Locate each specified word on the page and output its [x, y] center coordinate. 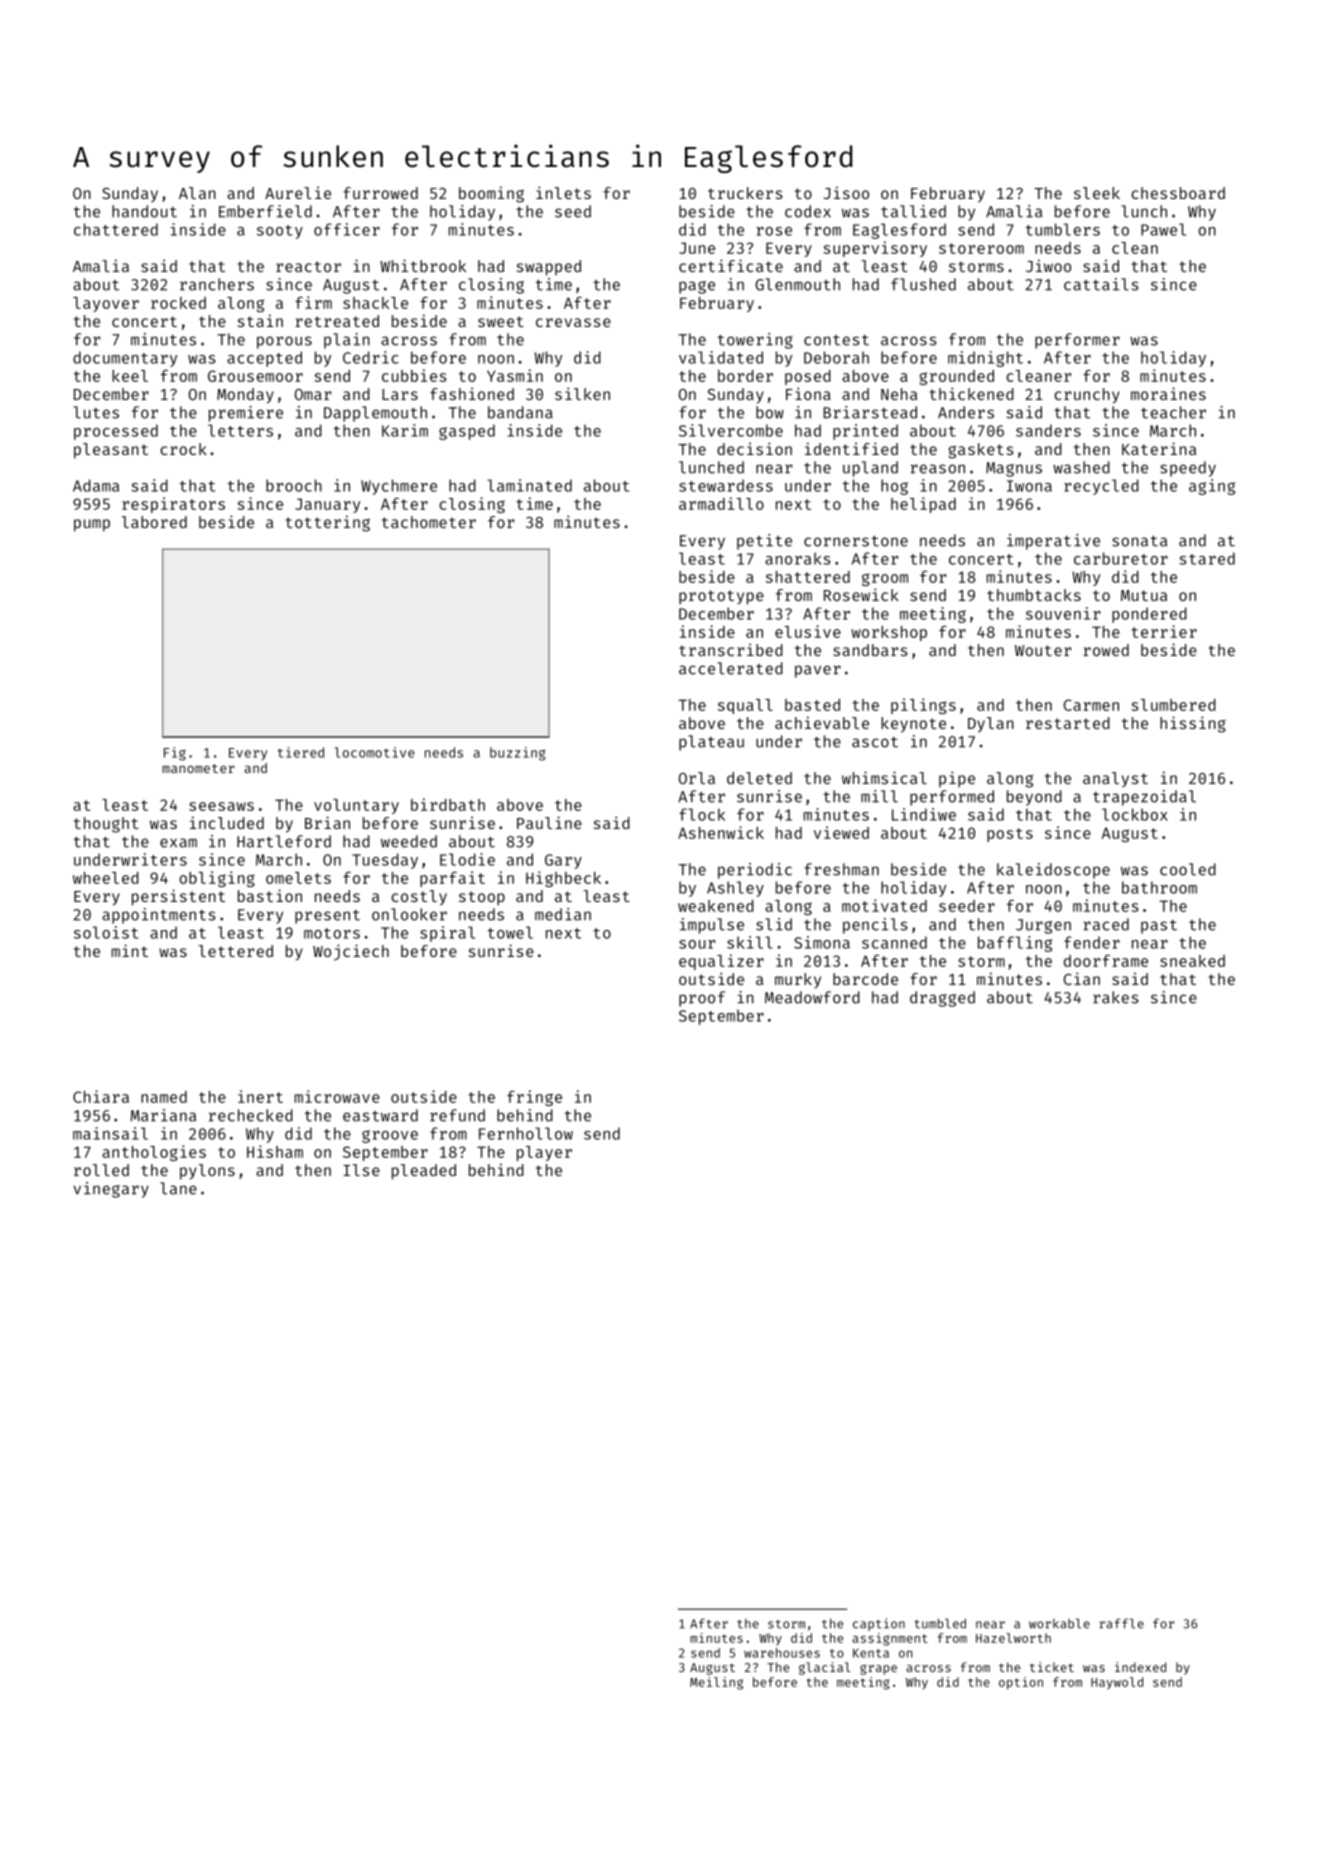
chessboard [1178, 193]
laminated [529, 485]
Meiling [716, 1683]
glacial [825, 1668]
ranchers [217, 284]
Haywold [1117, 1683]
